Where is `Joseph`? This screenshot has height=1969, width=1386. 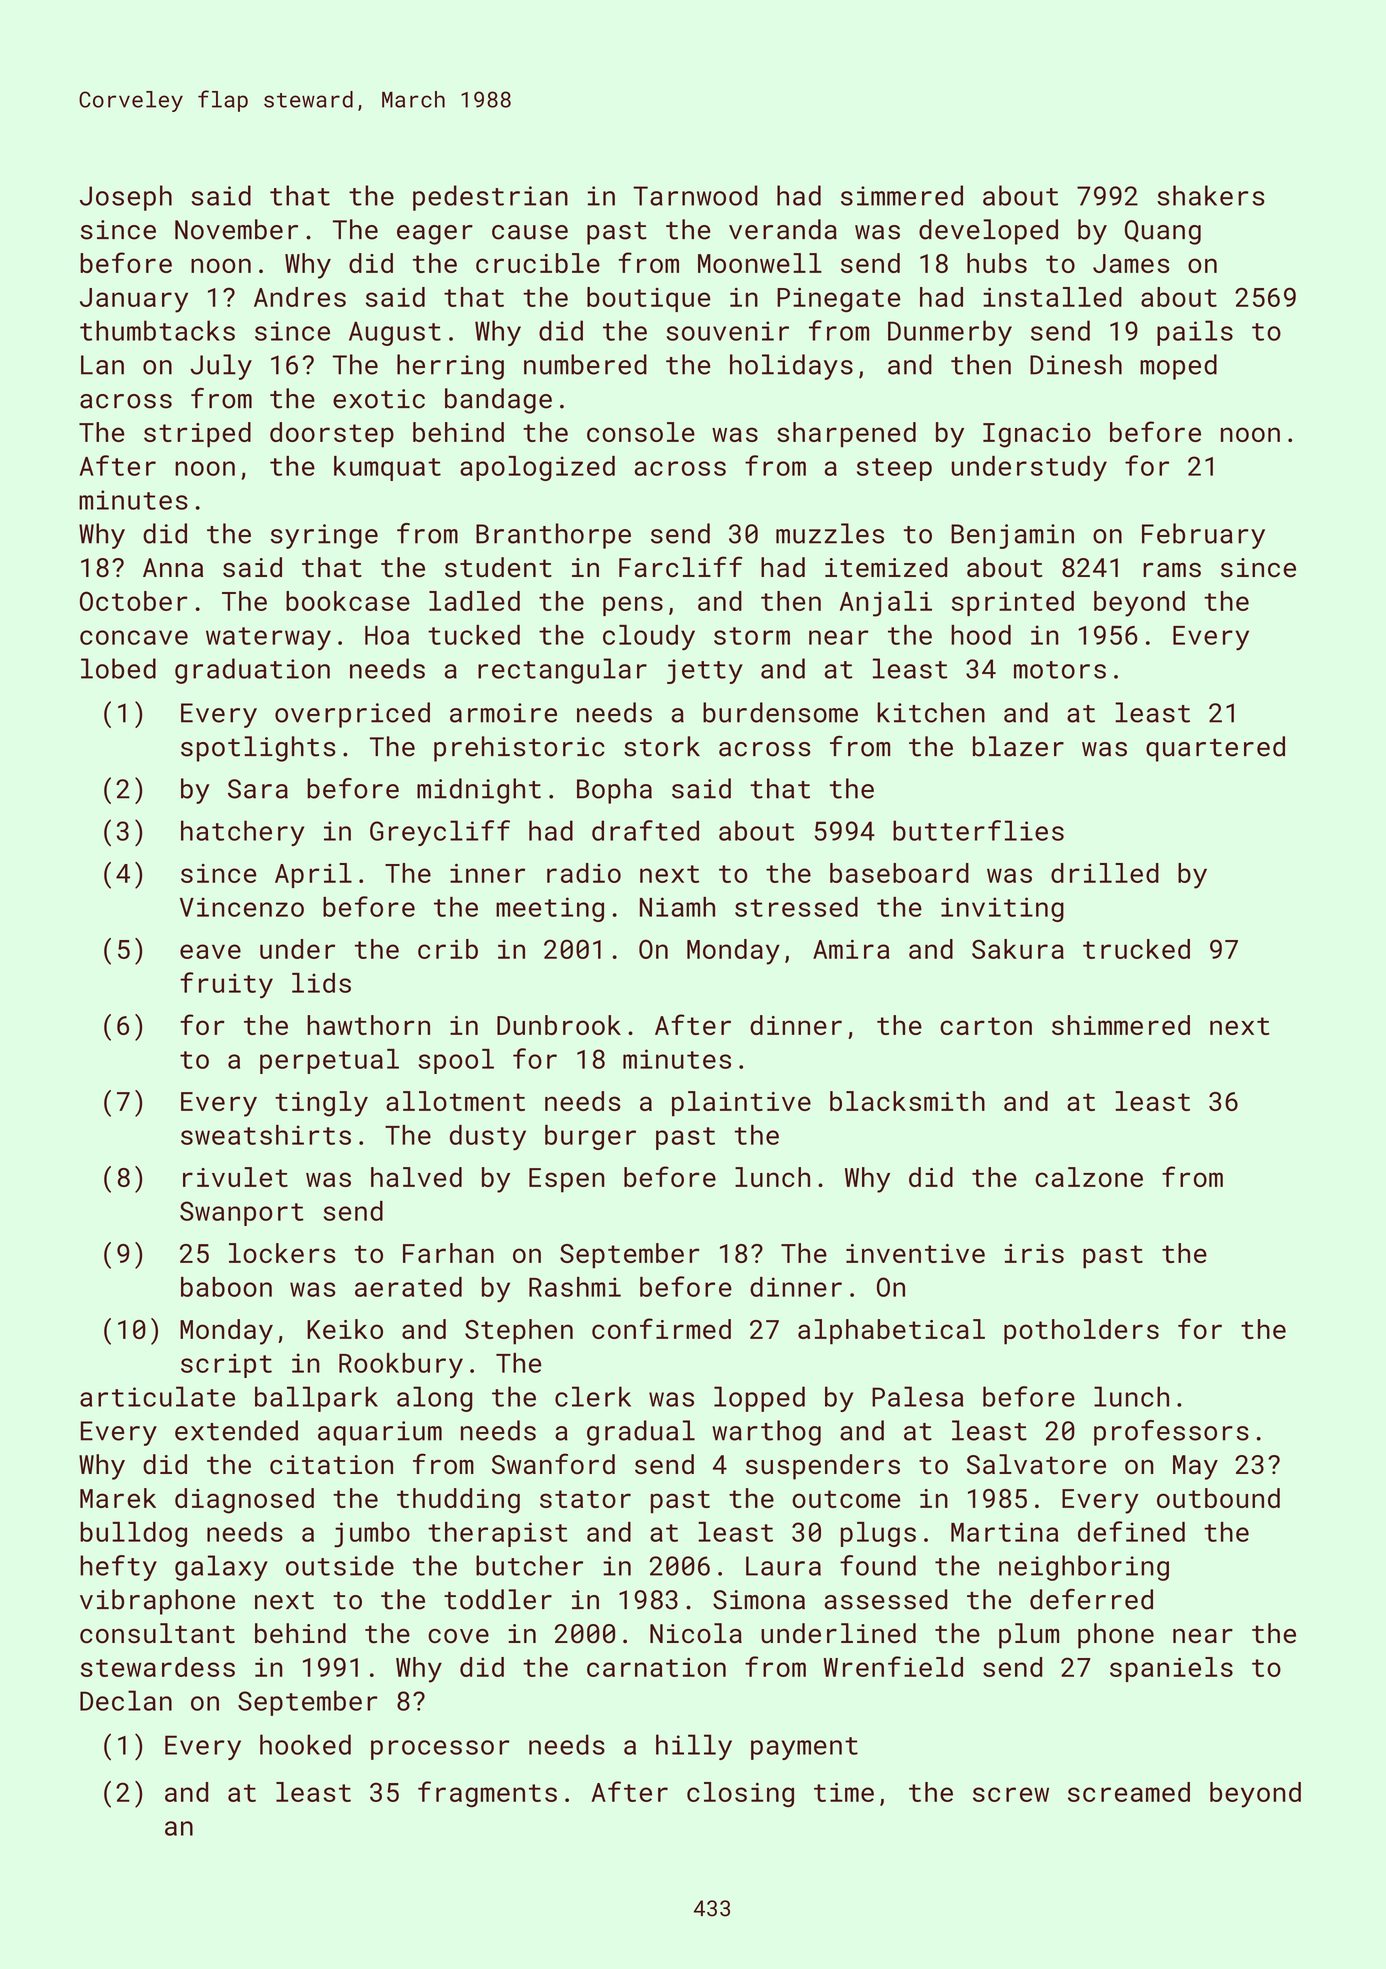 Joseph is located at coordinates (126, 198).
